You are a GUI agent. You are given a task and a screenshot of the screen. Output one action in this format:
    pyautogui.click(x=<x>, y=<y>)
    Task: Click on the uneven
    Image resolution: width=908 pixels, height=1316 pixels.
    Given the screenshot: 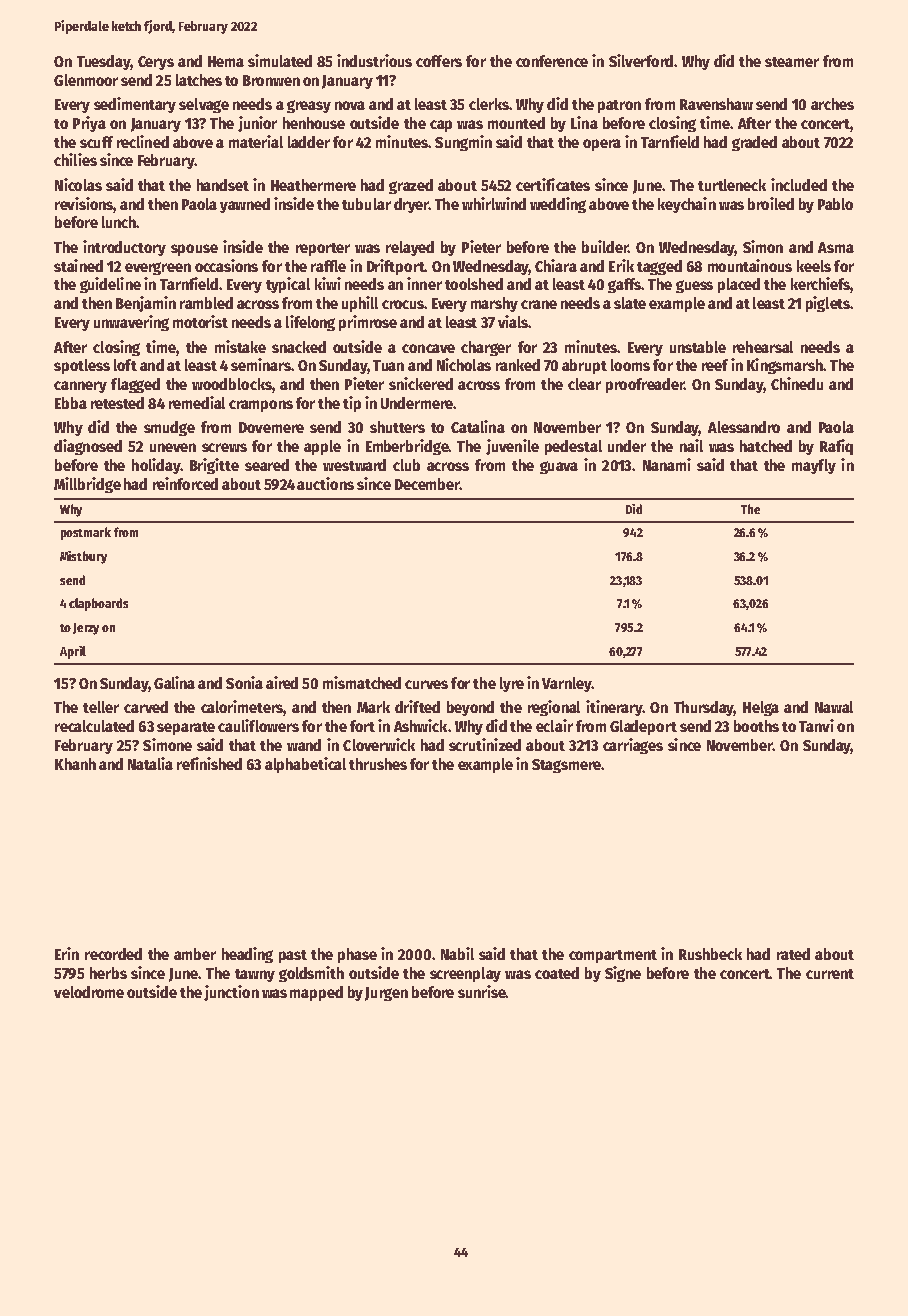 What is the action you would take?
    pyautogui.click(x=173, y=447)
